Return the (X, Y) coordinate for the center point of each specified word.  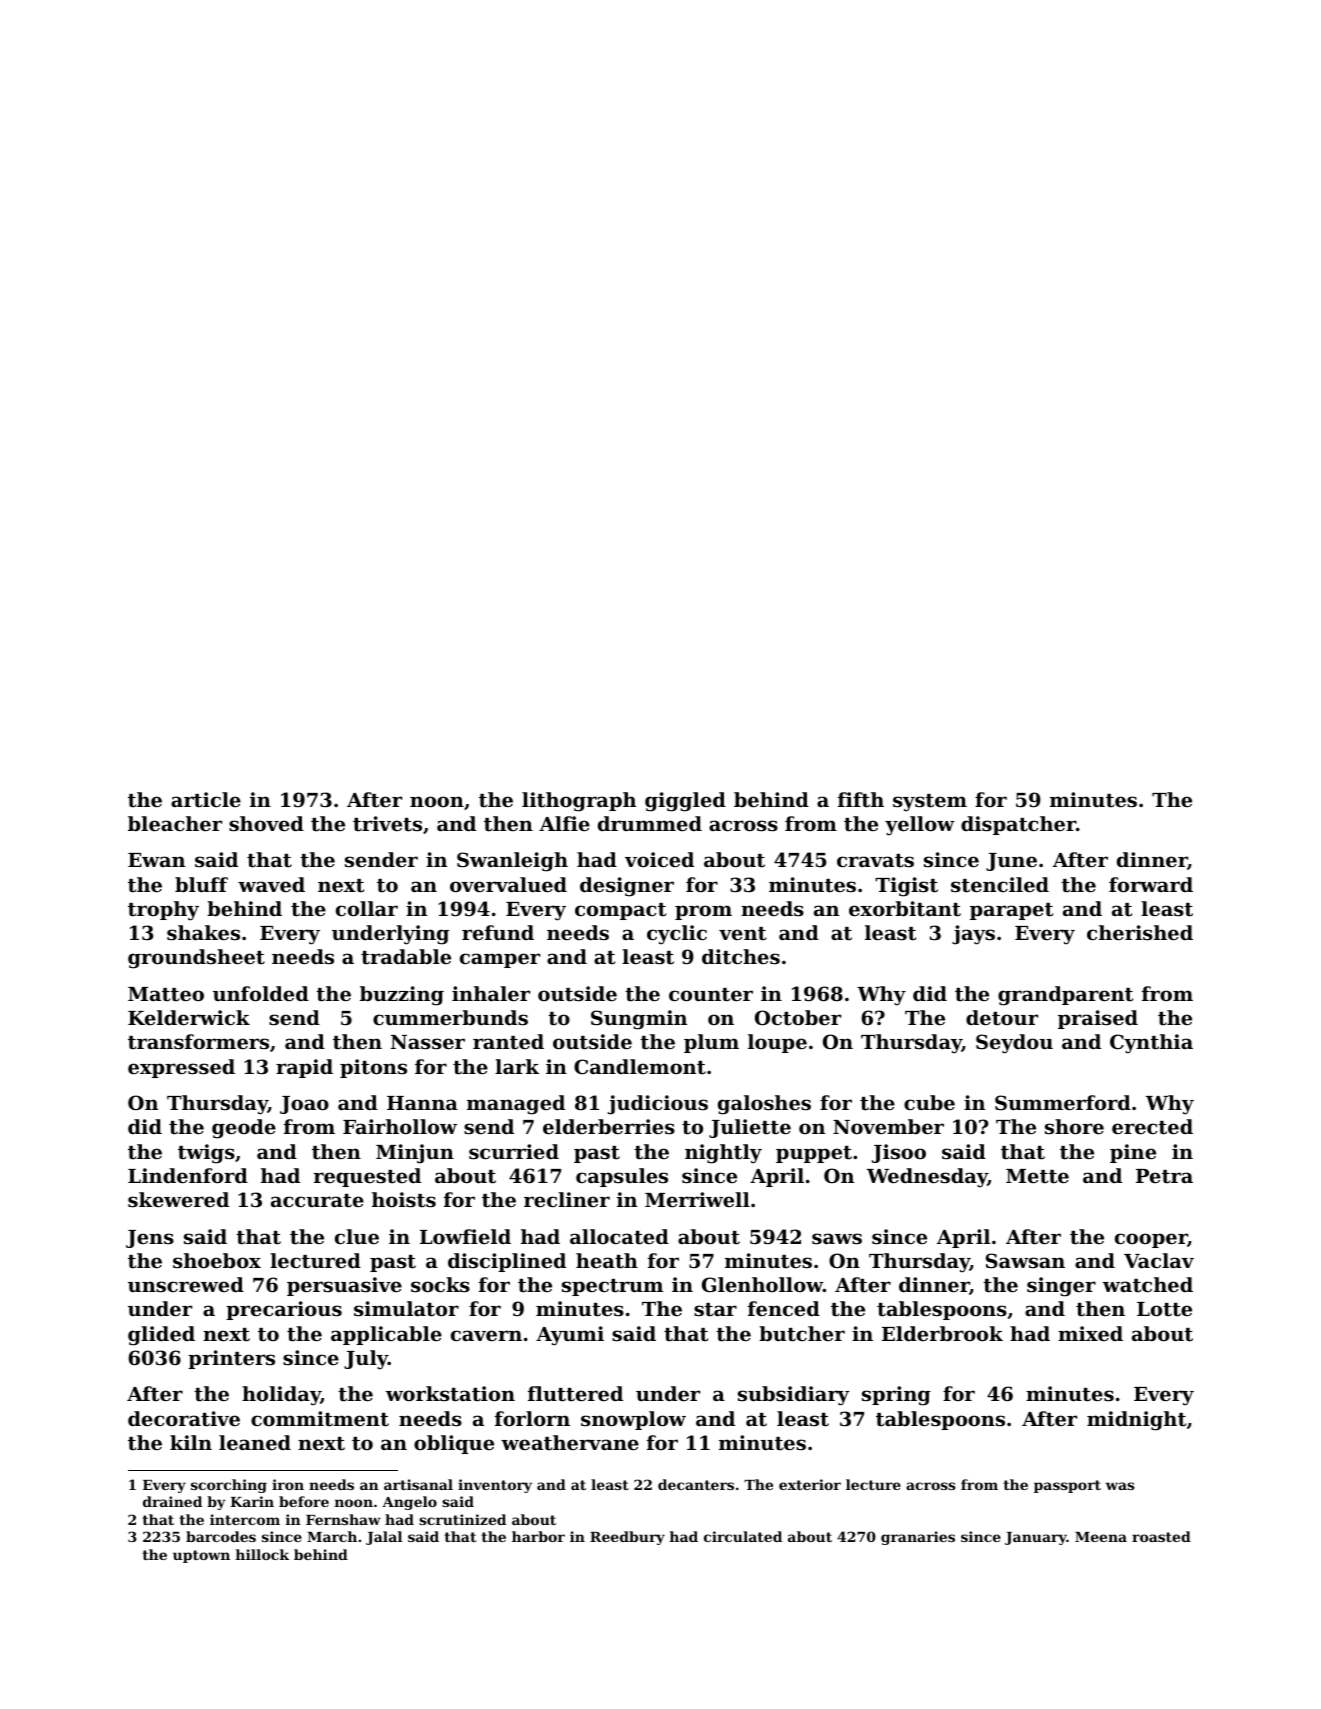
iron (288, 1484)
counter (711, 995)
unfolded (261, 994)
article (206, 799)
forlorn (532, 1418)
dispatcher (1018, 825)
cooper (1151, 1240)
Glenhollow (762, 1284)
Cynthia (1151, 1044)
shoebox (217, 1261)
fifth (861, 800)
